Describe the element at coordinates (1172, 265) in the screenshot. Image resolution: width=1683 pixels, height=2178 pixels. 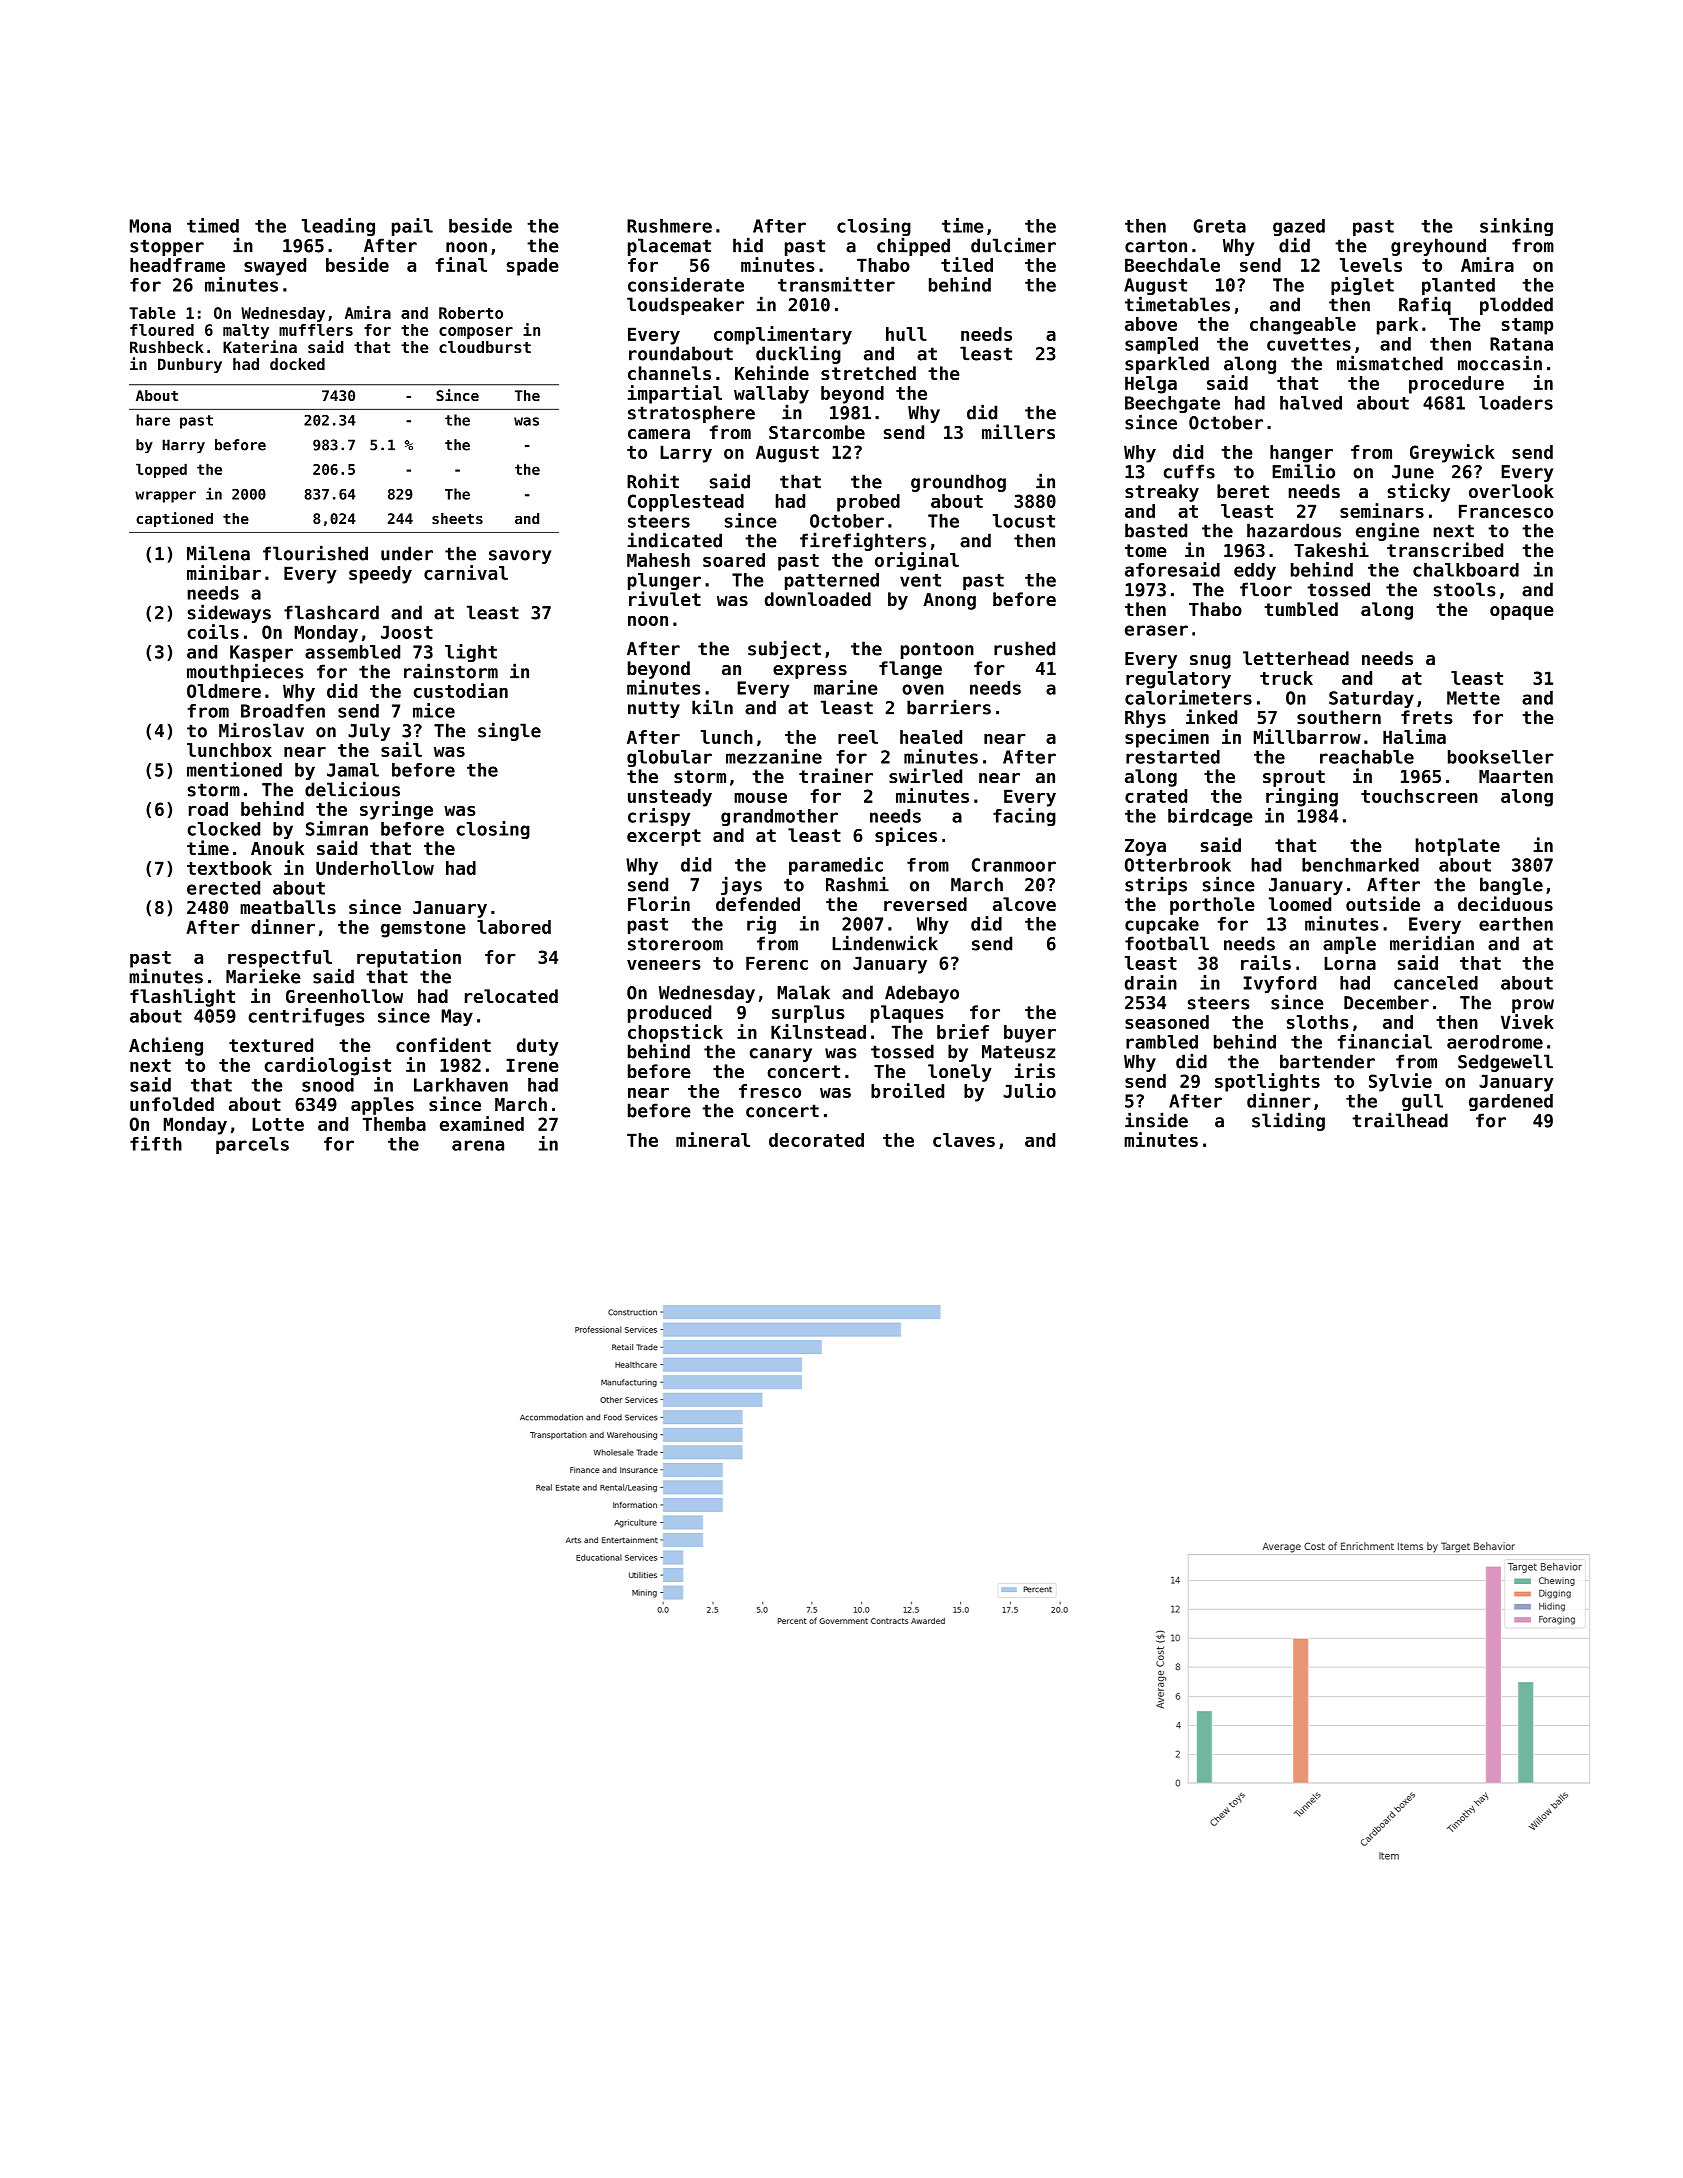
I see `Beechdale` at that location.
